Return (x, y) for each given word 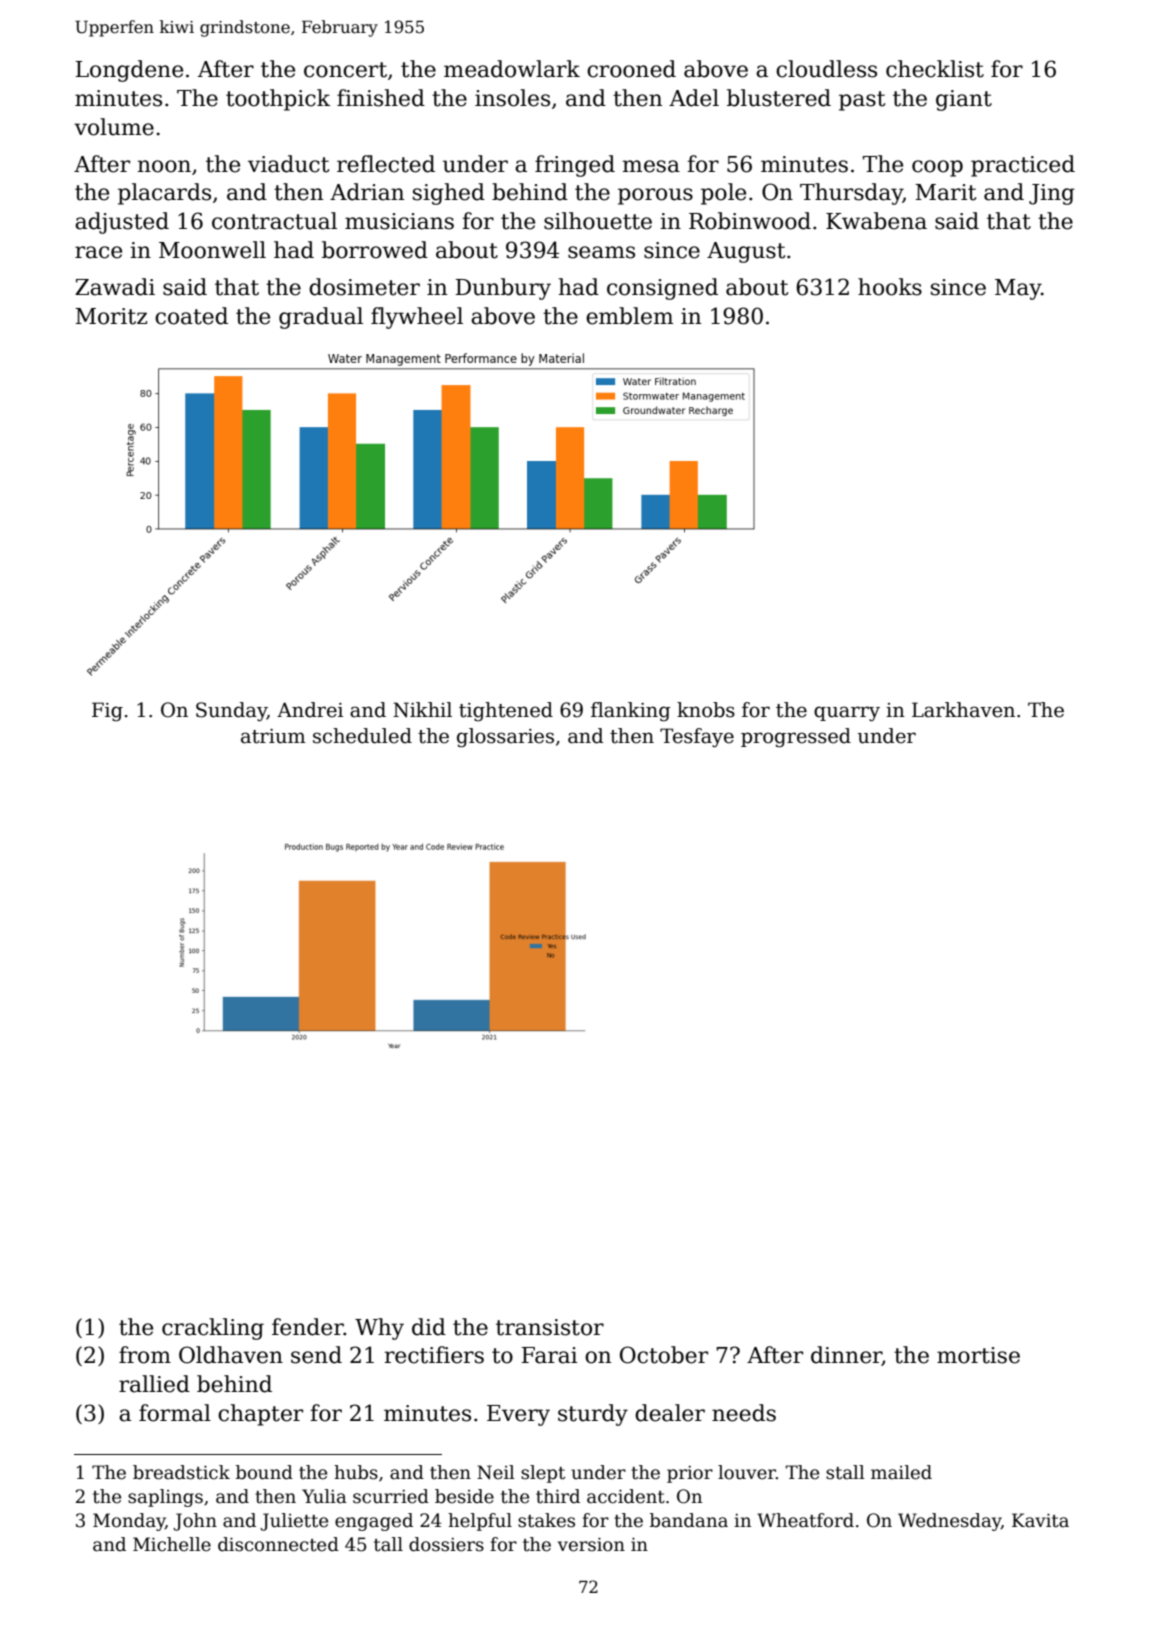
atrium (273, 736)
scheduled (362, 736)
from (145, 1355)
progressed (796, 738)
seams (601, 252)
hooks (890, 287)
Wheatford (805, 1520)
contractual (274, 221)
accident (626, 1496)
